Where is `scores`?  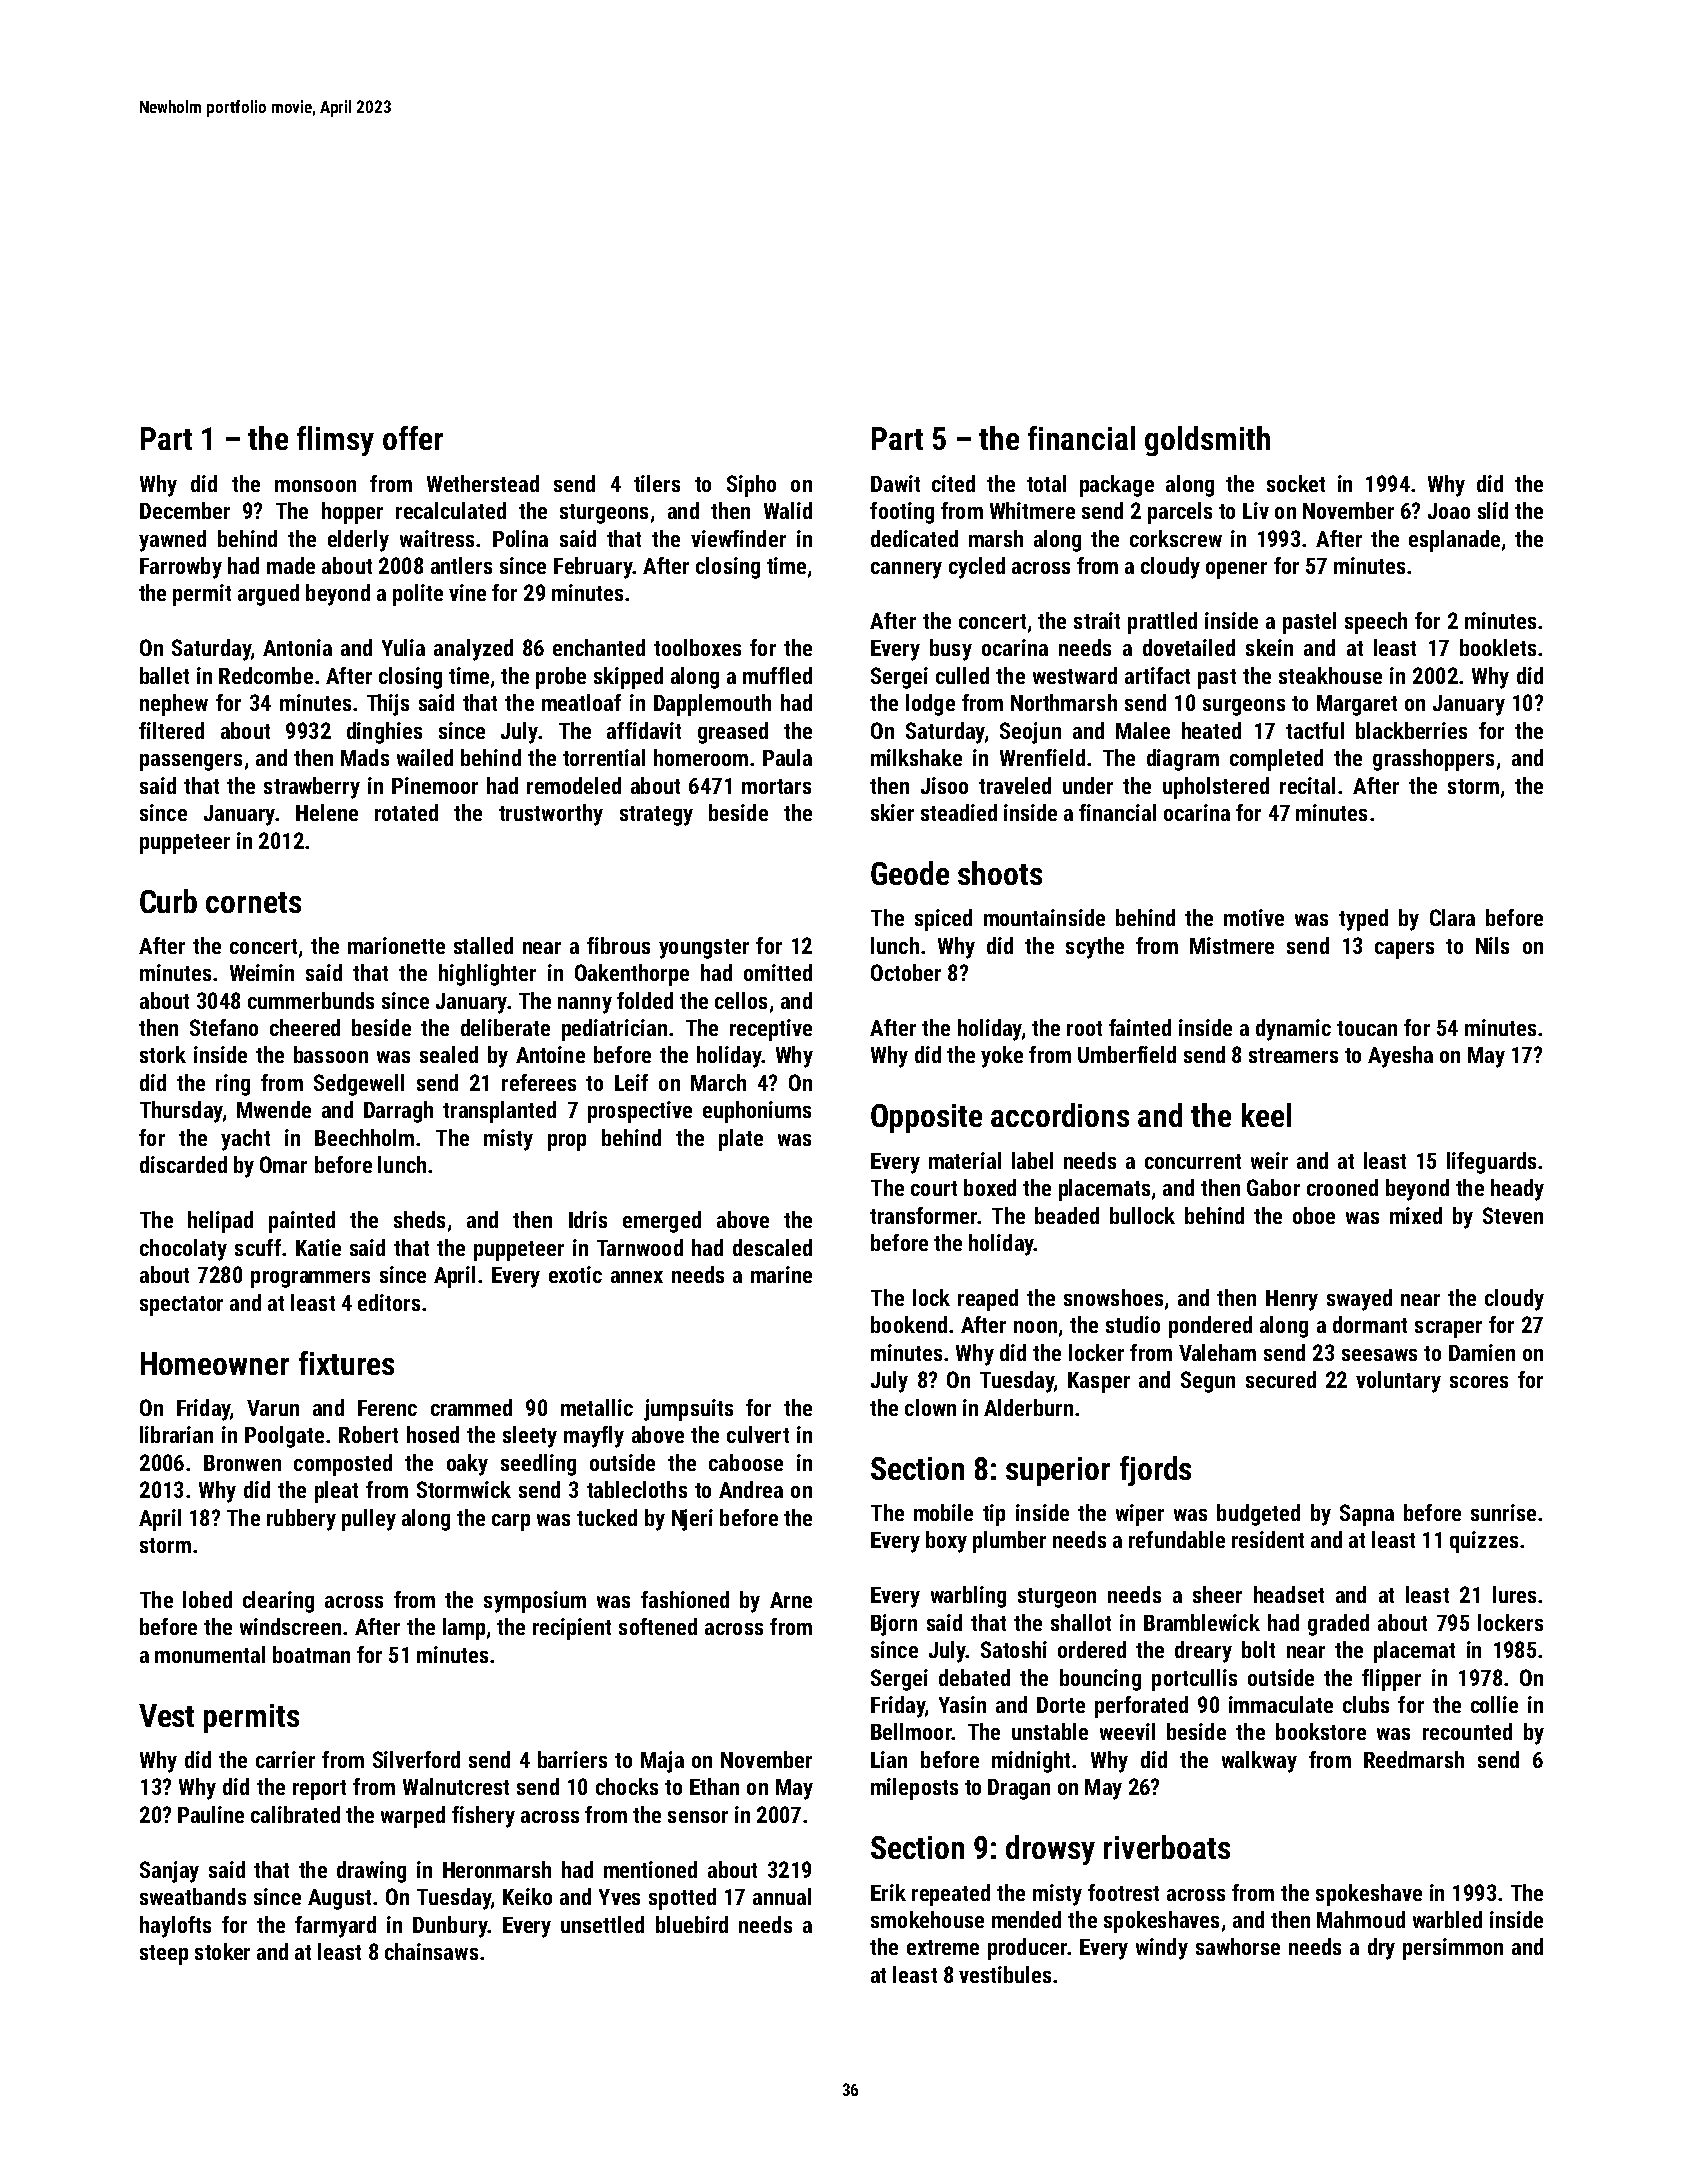
scores is located at coordinates (1479, 1382).
